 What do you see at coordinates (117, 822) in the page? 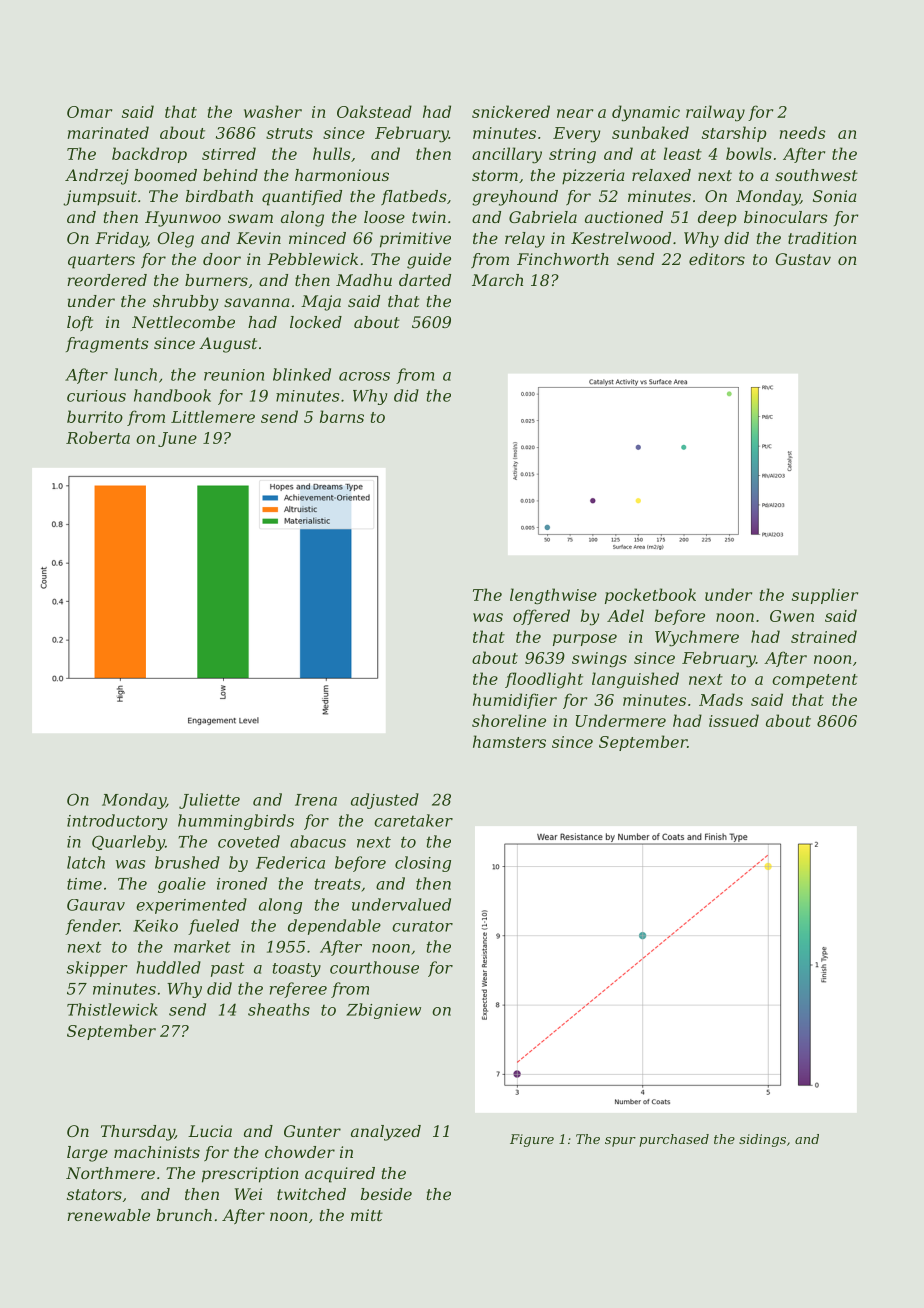
I see `introductory` at bounding box center [117, 822].
